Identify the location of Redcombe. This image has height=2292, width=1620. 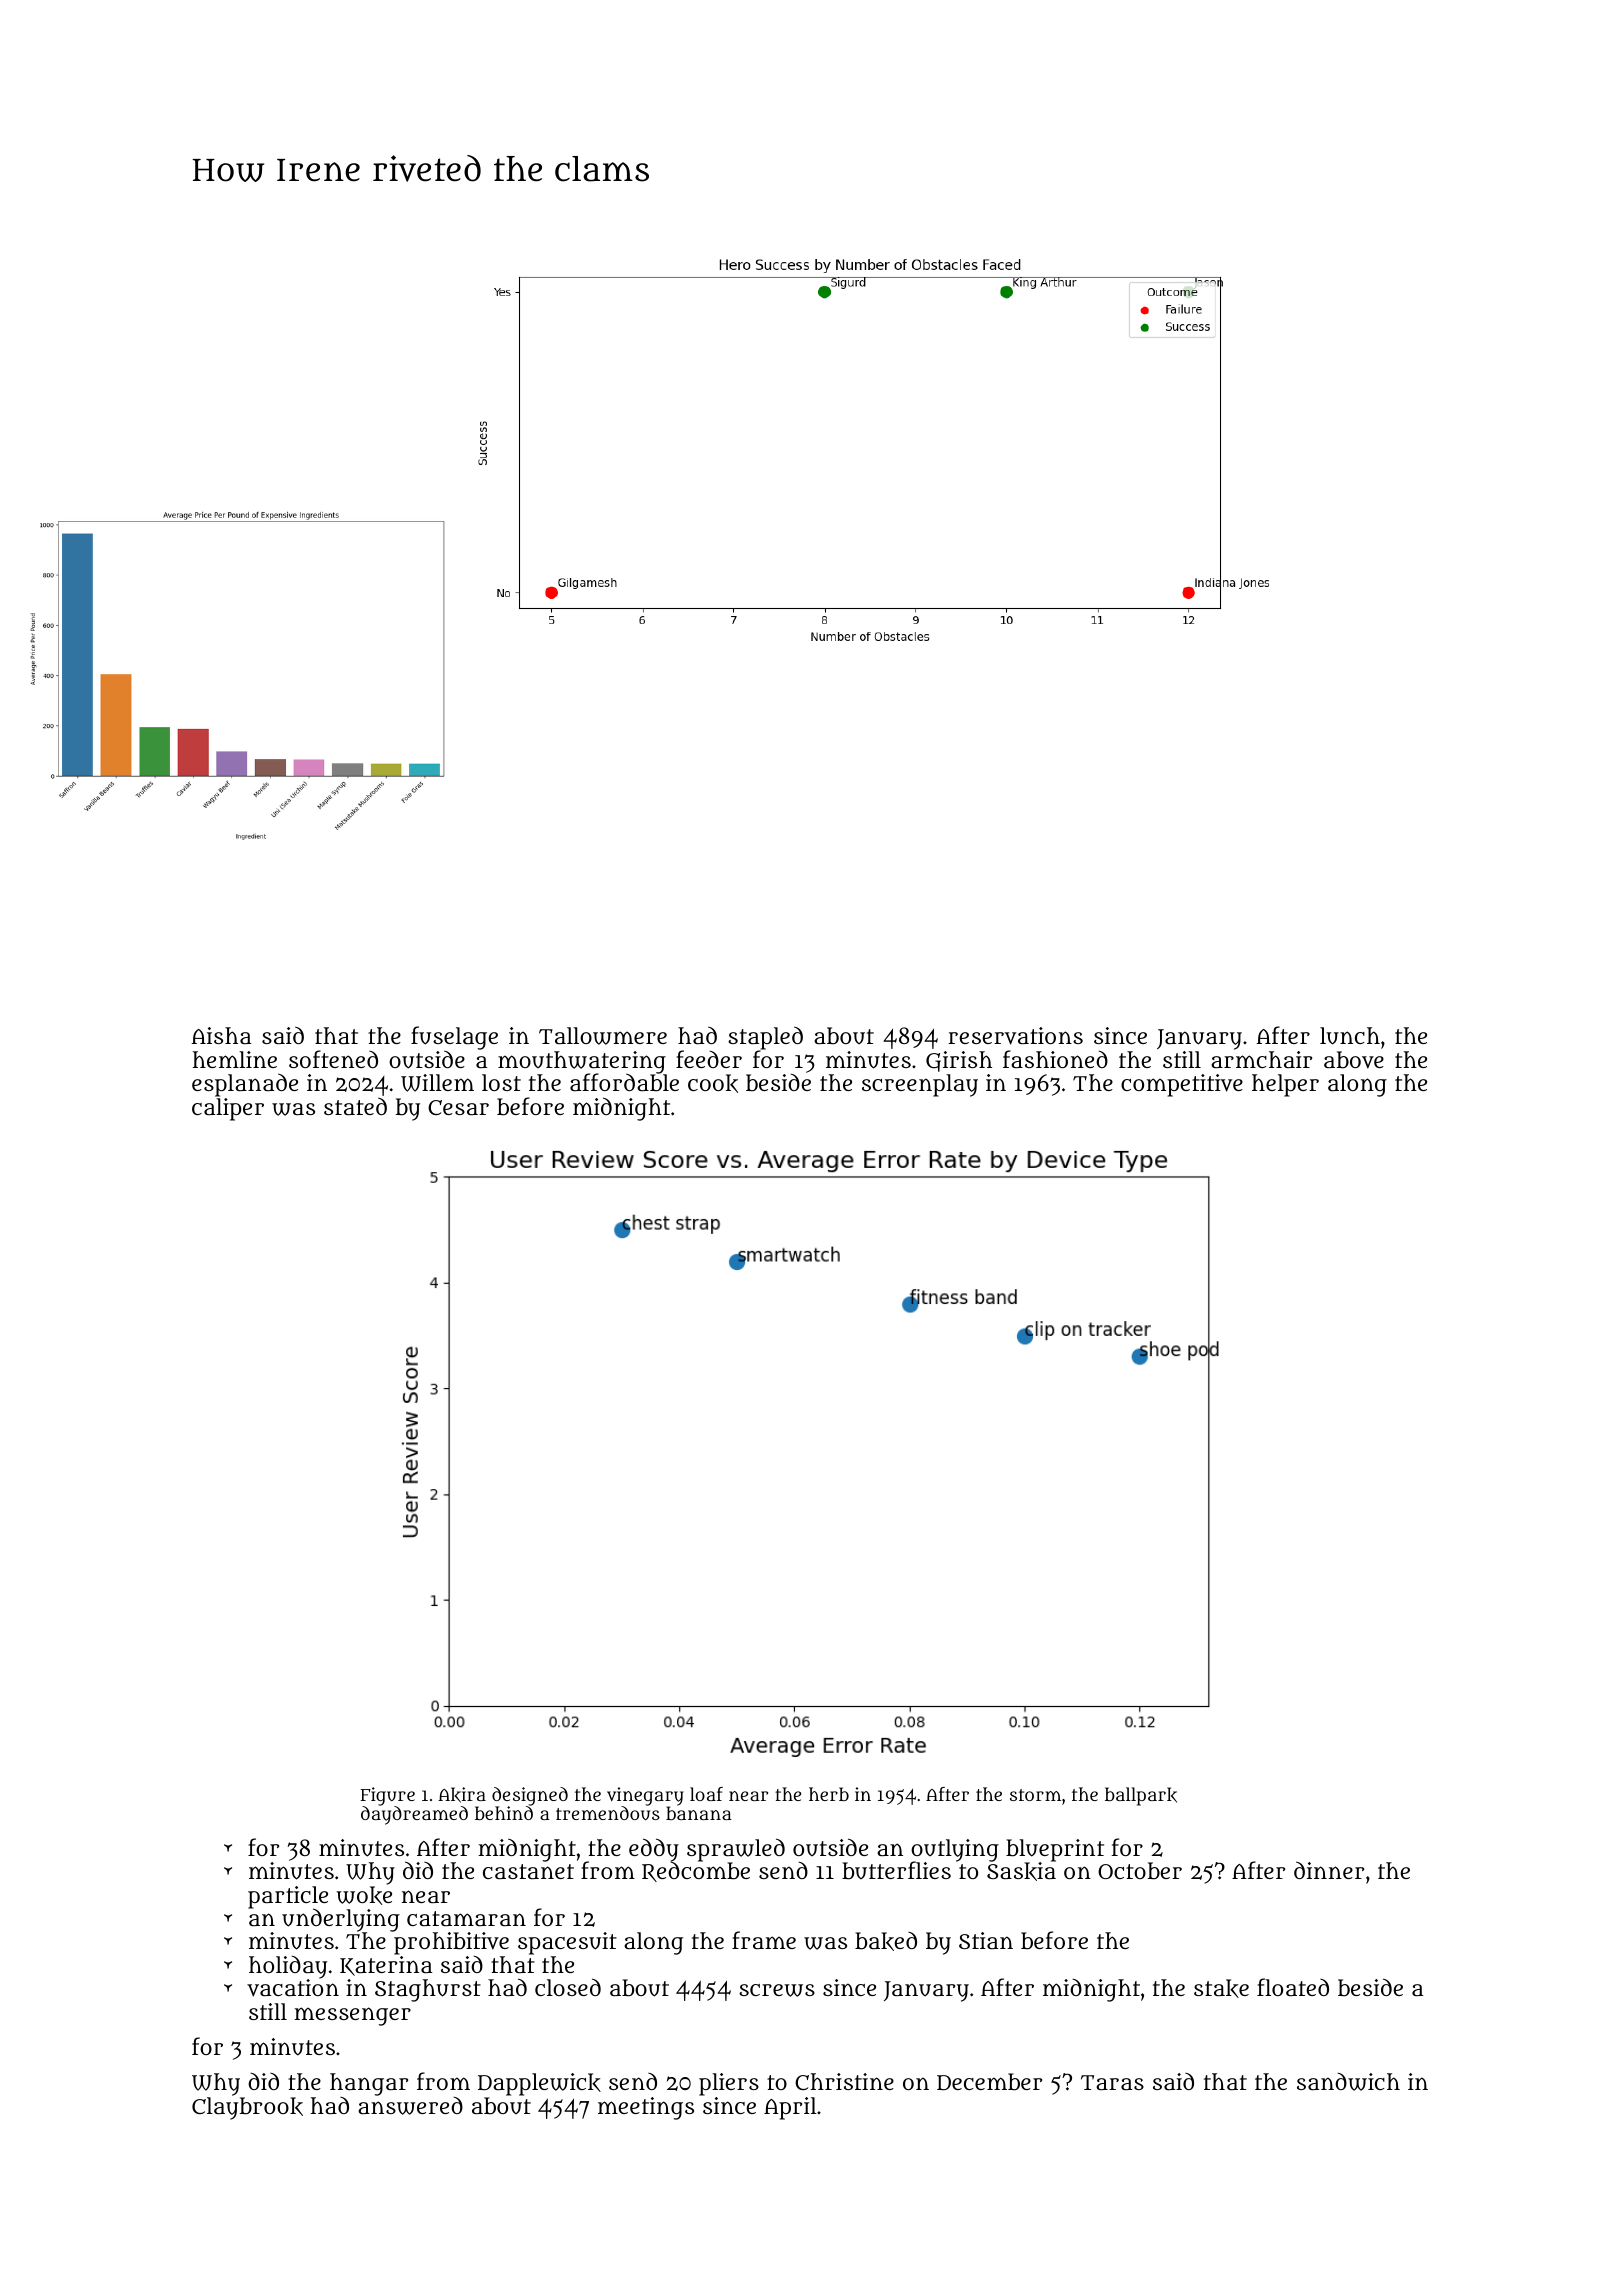
(696, 1872).
